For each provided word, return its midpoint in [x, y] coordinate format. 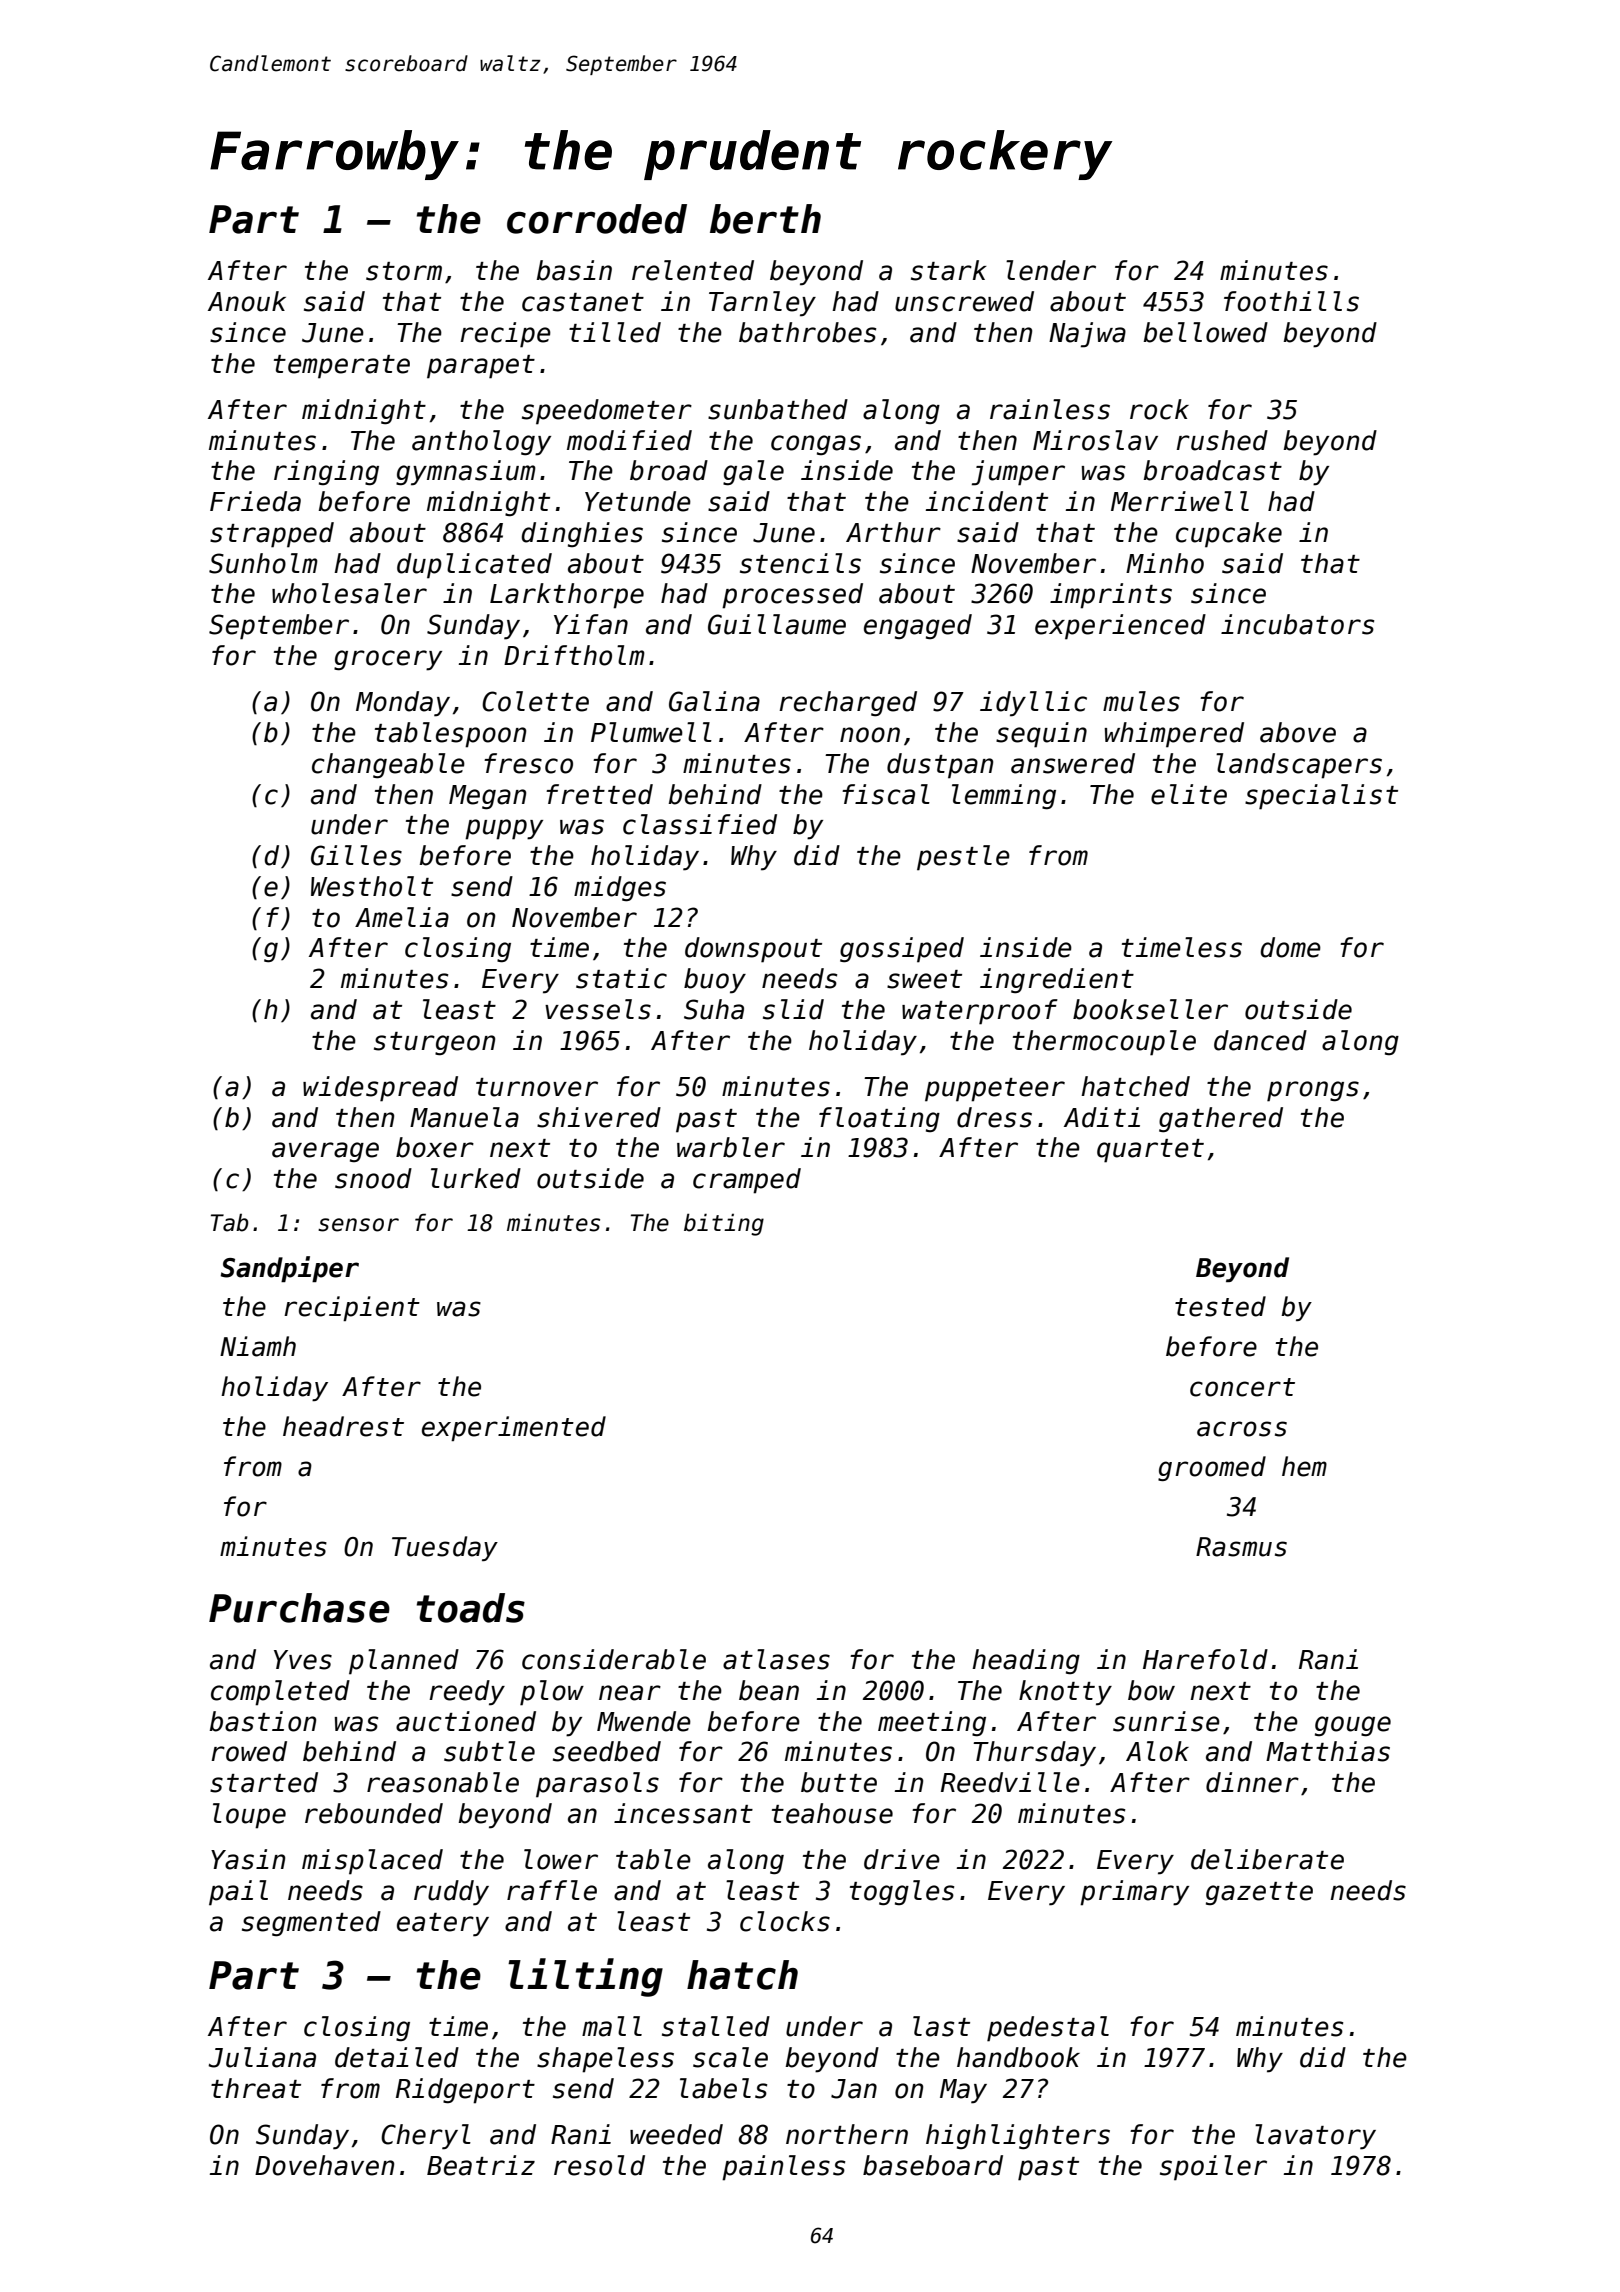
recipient [352, 1308]
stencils [800, 563]
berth [765, 219]
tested [1220, 1306]
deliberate [1267, 1859]
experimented [514, 1428]
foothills [1291, 301]
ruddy [451, 1893]
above [1298, 732]
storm [404, 271]
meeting [932, 1724]
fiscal [886, 794]
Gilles [356, 855]
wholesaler [349, 593]
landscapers [1299, 766]
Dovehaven [324, 2165]
